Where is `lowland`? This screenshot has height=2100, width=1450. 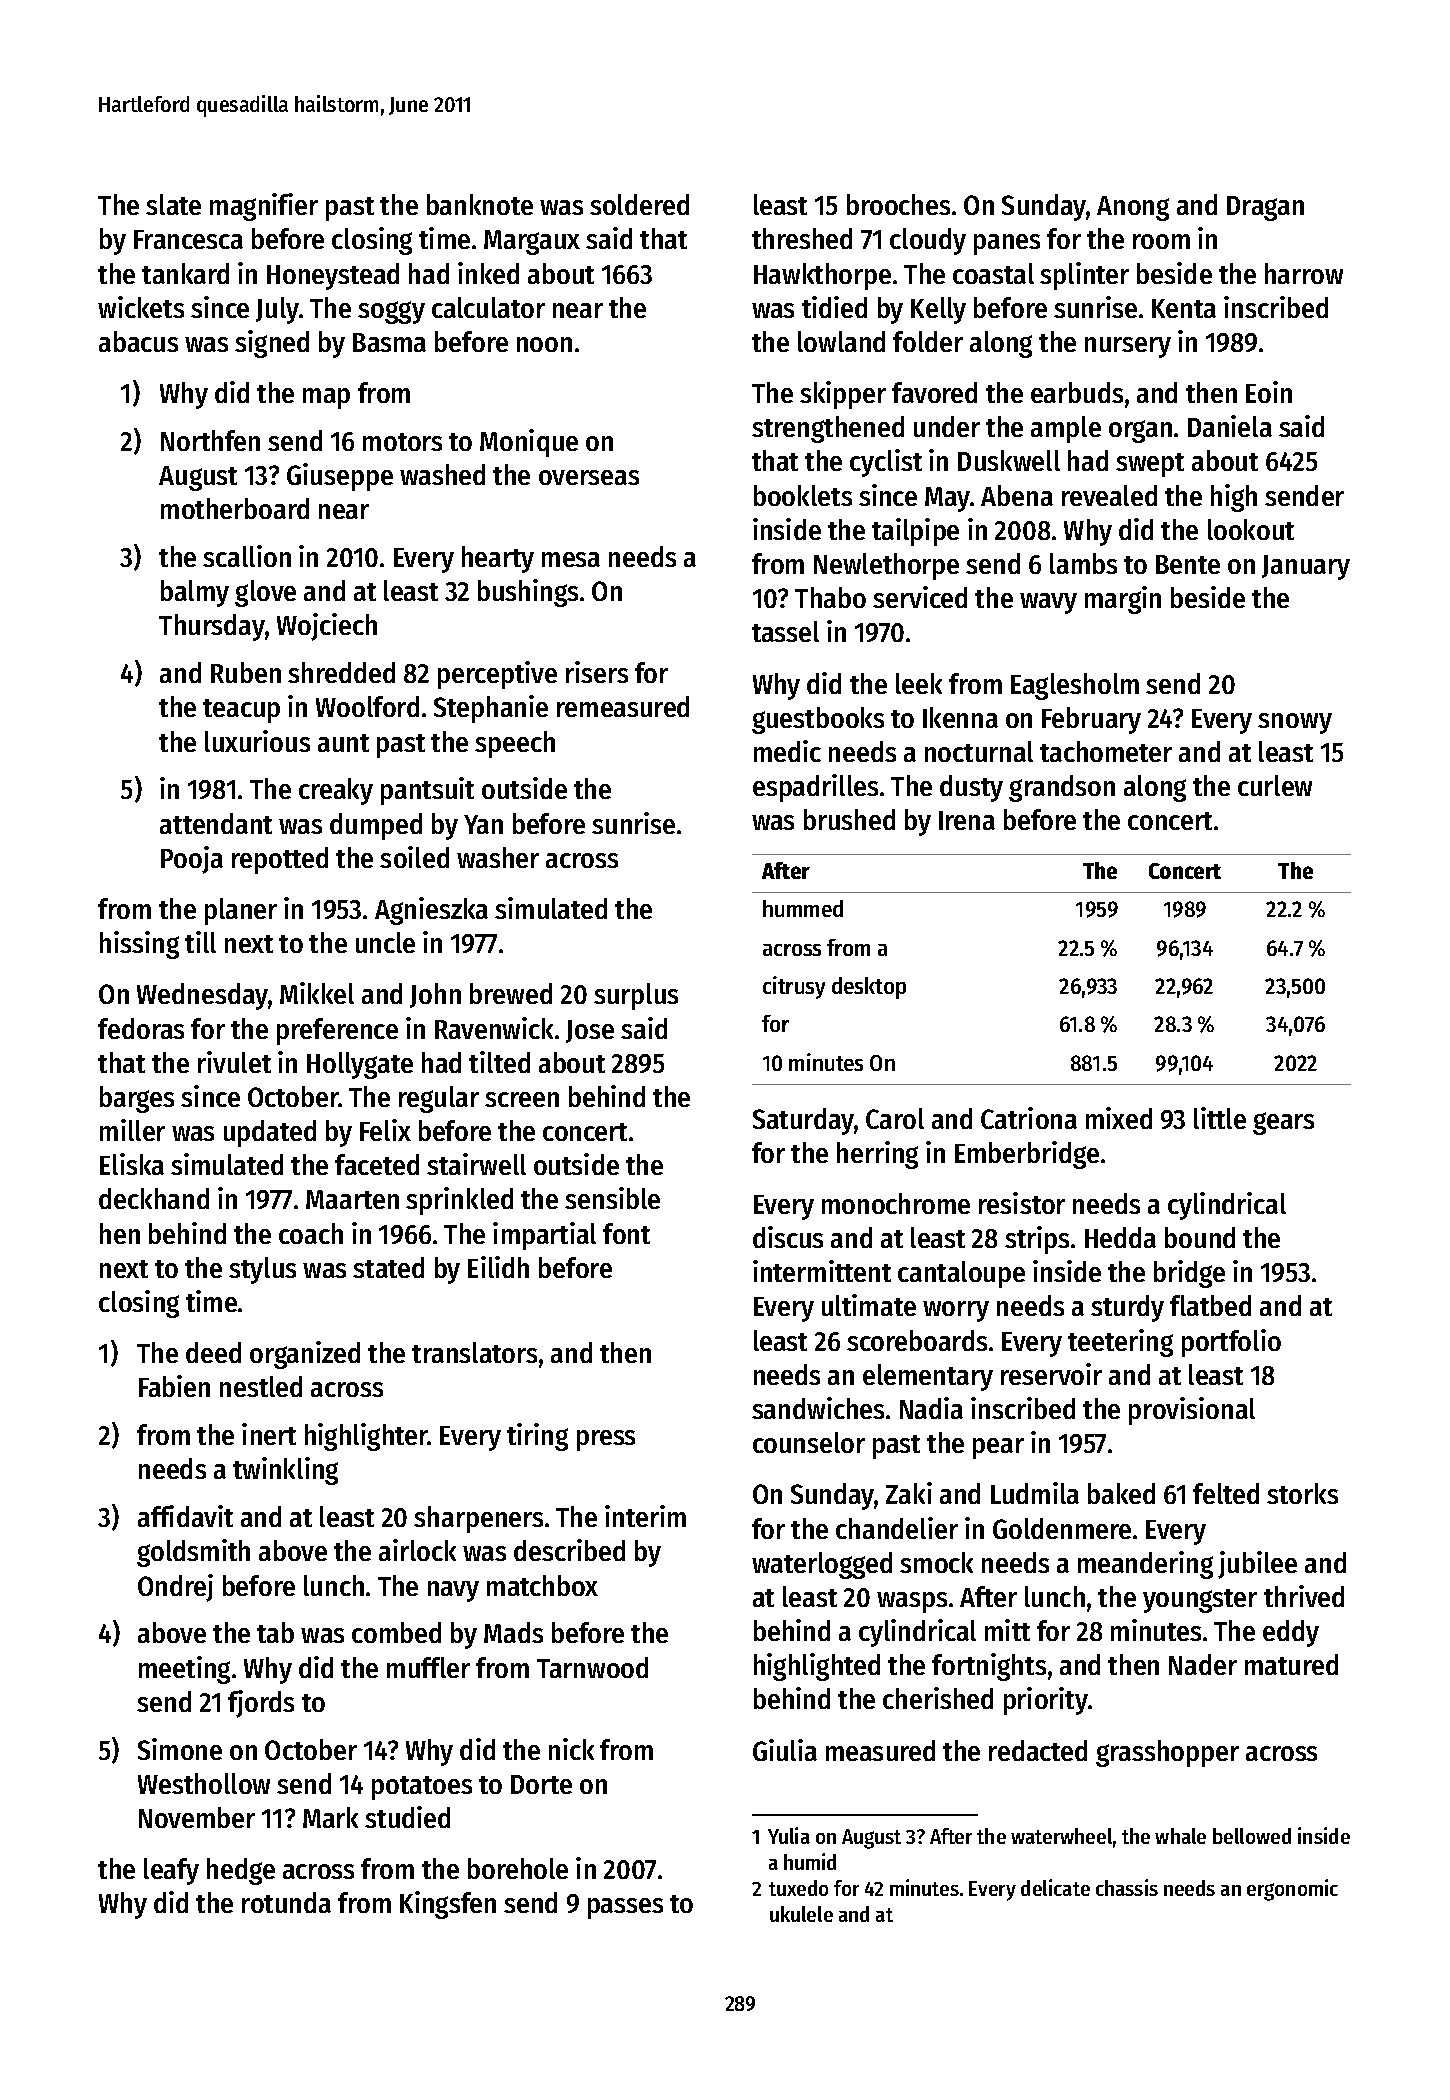 lowland is located at coordinates (841, 341).
